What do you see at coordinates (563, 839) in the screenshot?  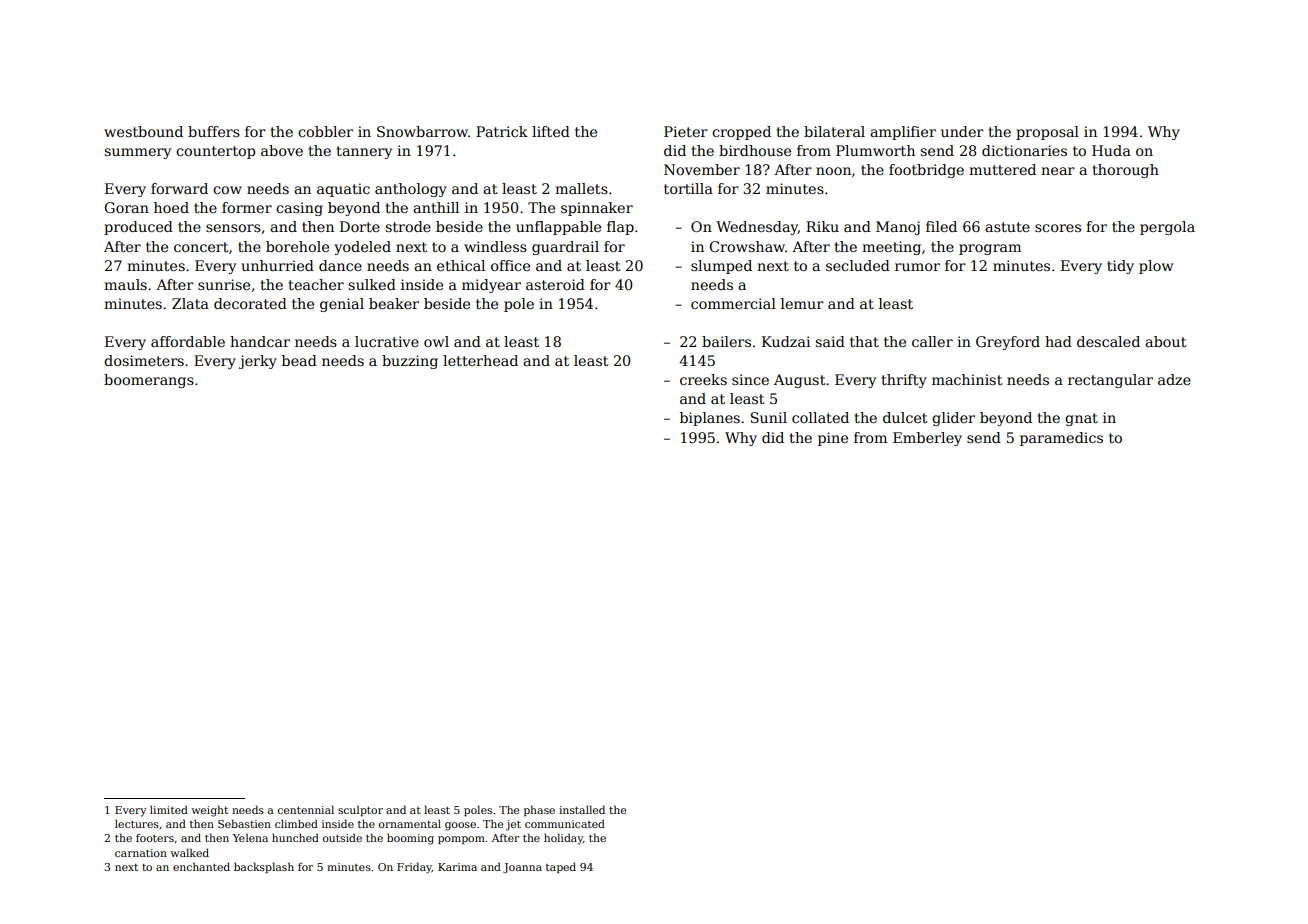 I see `holiday` at bounding box center [563, 839].
